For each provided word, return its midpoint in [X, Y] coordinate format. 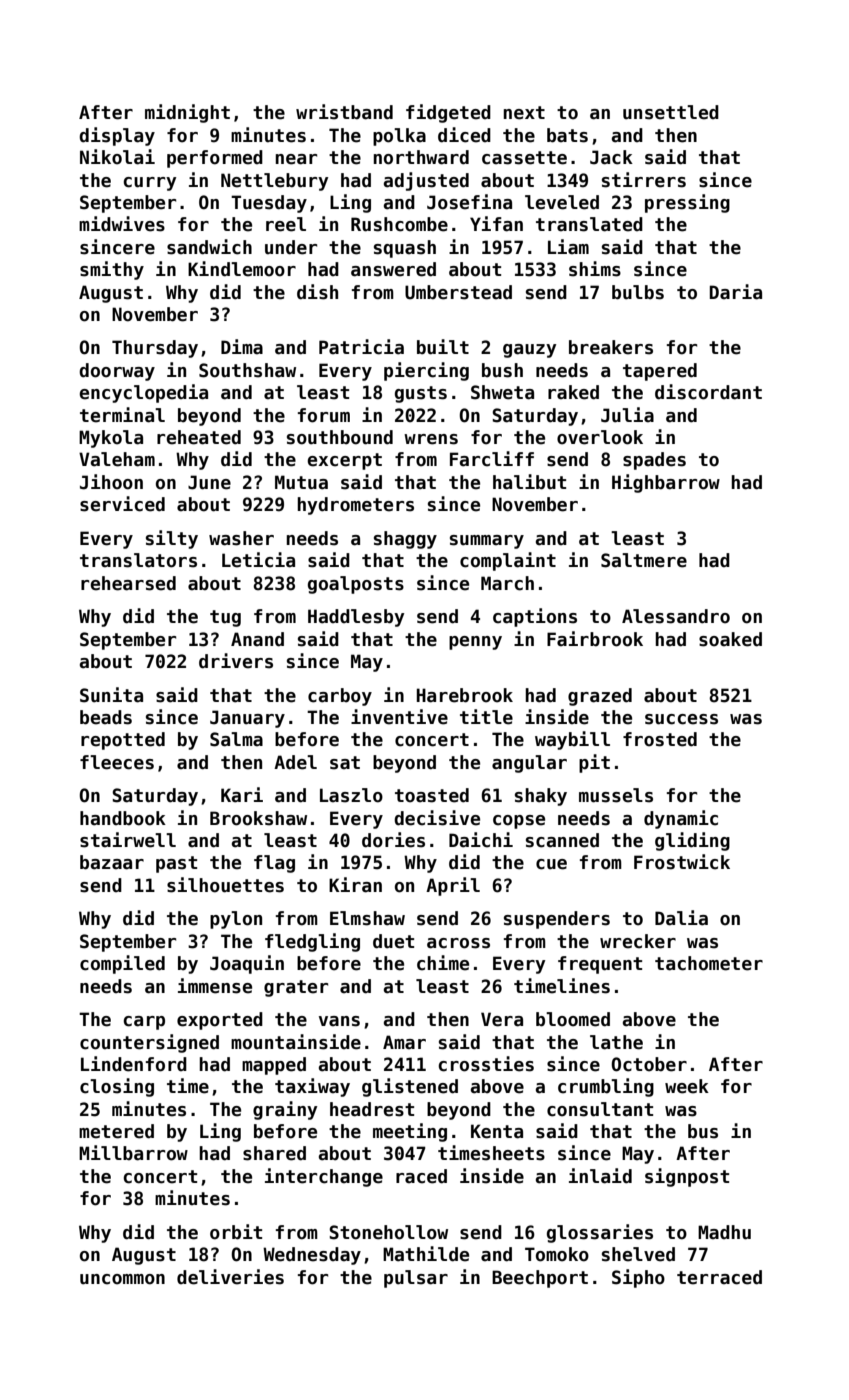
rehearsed [128, 583]
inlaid [600, 1176]
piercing [426, 371]
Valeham [117, 459]
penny [475, 643]
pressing [687, 203]
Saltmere [644, 560]
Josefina [469, 202]
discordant [708, 392]
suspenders [557, 920]
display [117, 136]
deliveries [230, 1277]
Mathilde [426, 1254]
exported [220, 1021]
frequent [600, 965]
